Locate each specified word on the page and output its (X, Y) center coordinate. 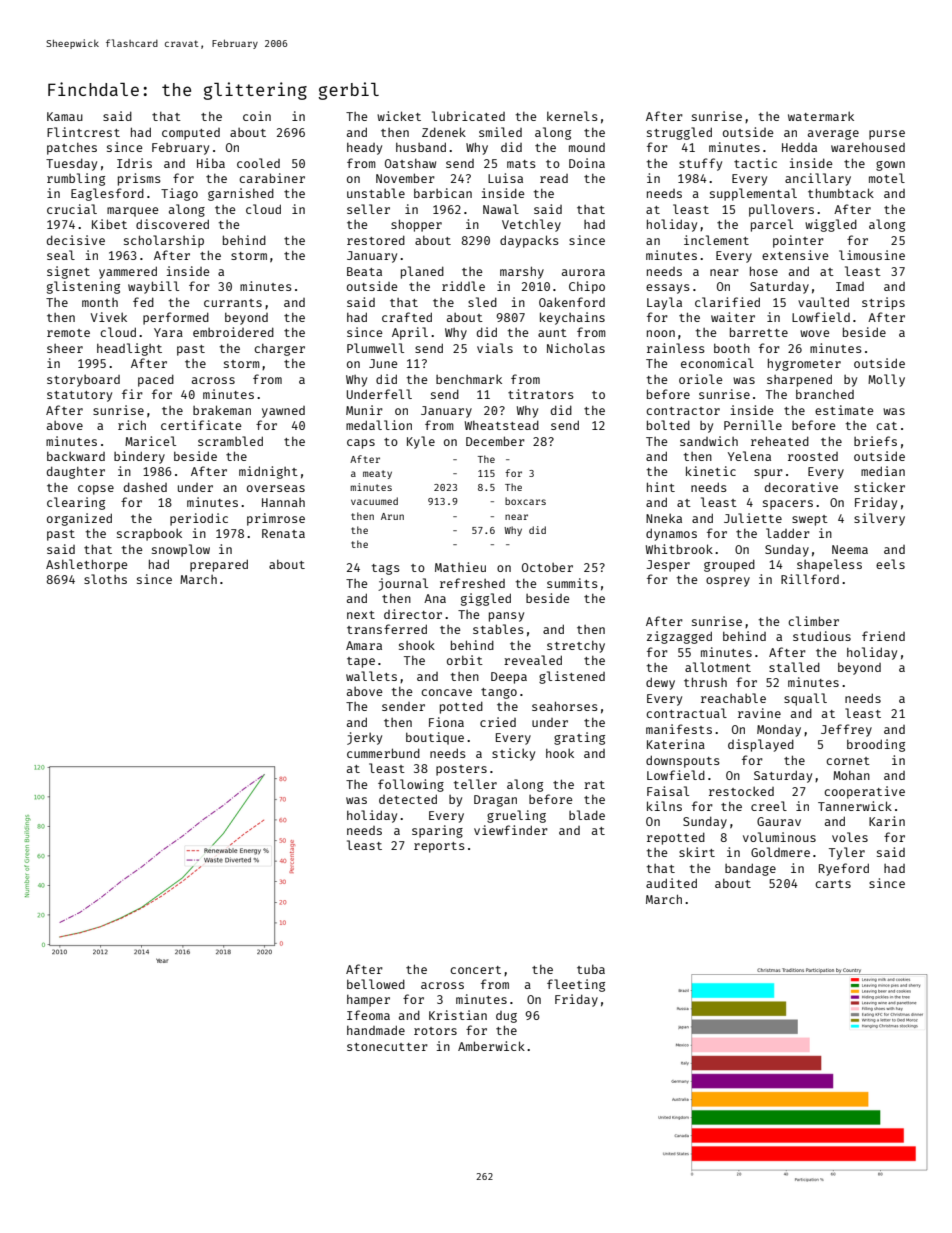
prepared (219, 565)
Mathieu (460, 567)
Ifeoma (368, 1015)
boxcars (525, 501)
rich (132, 425)
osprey (728, 582)
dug (506, 1017)
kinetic (711, 471)
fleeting (576, 985)
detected (408, 799)
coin (257, 116)
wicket (399, 116)
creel (769, 806)
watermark (821, 116)
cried (498, 722)
